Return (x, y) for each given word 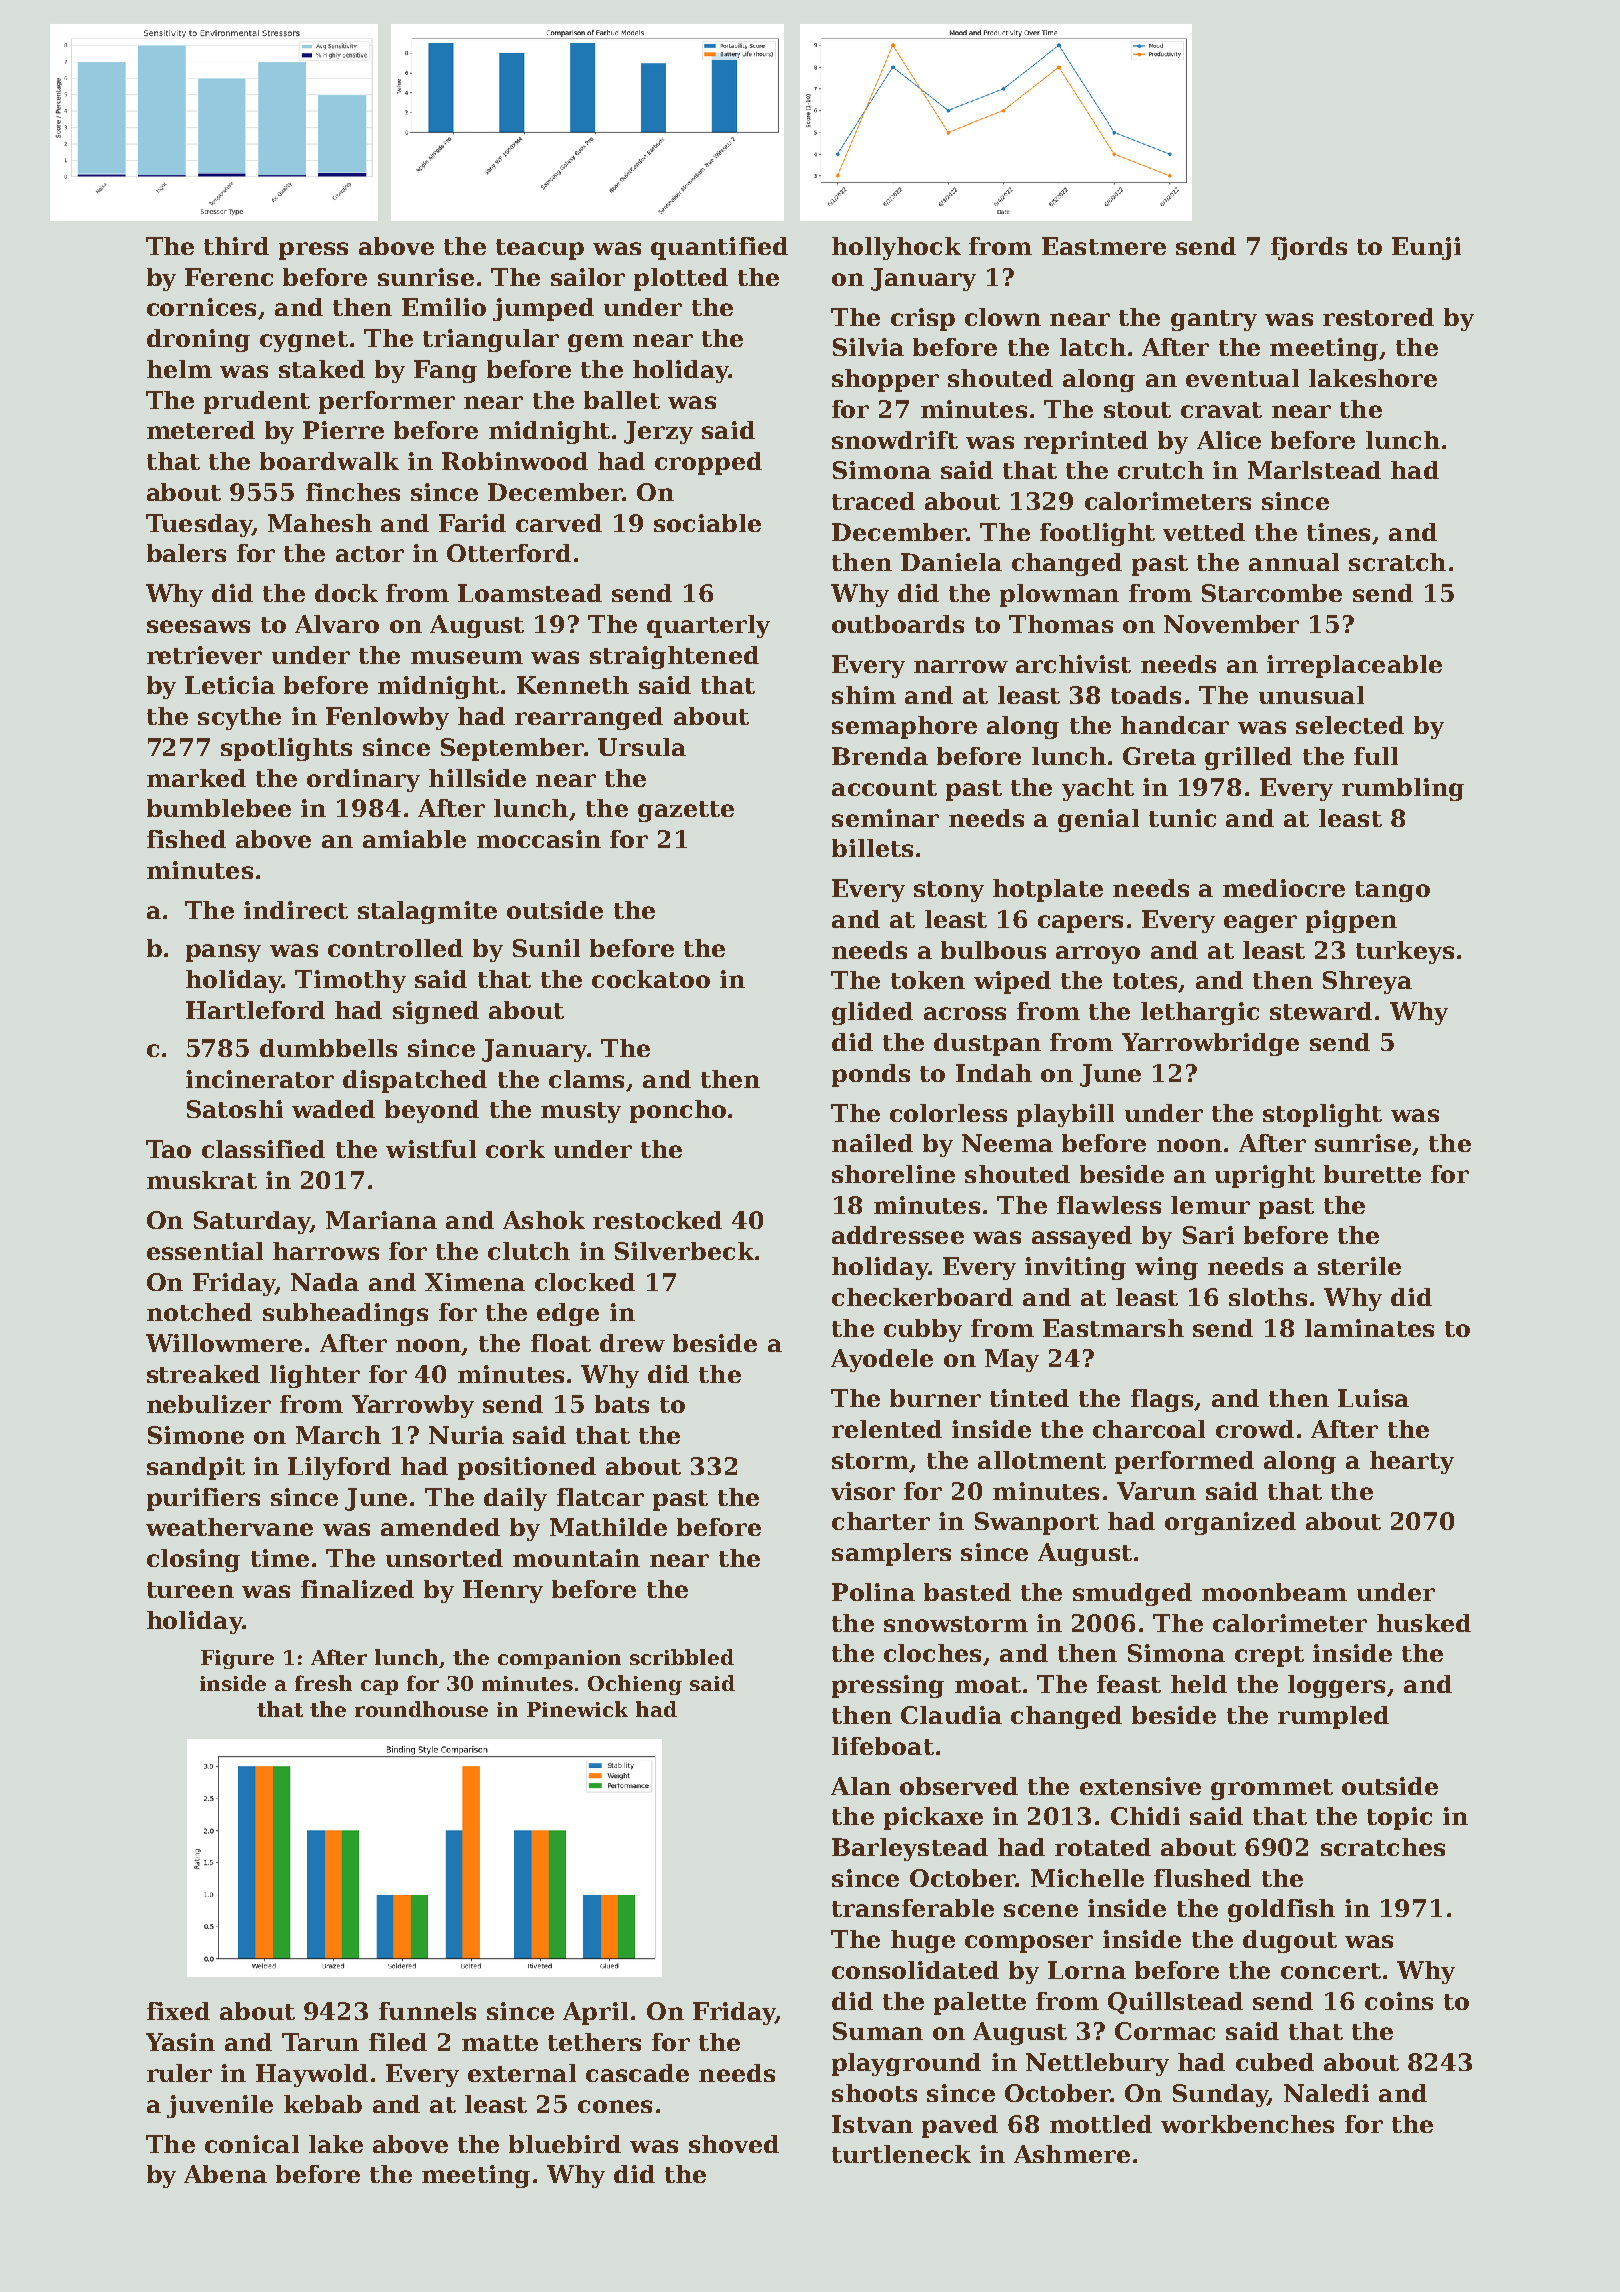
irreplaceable (1354, 666)
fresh (323, 1683)
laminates (1369, 1328)
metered (201, 430)
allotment (1042, 1460)
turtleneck (901, 2154)
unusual (1311, 695)
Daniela (951, 562)
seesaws (198, 626)
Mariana (381, 1220)
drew (632, 1343)
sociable (707, 523)
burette (1372, 1174)
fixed (178, 2011)
